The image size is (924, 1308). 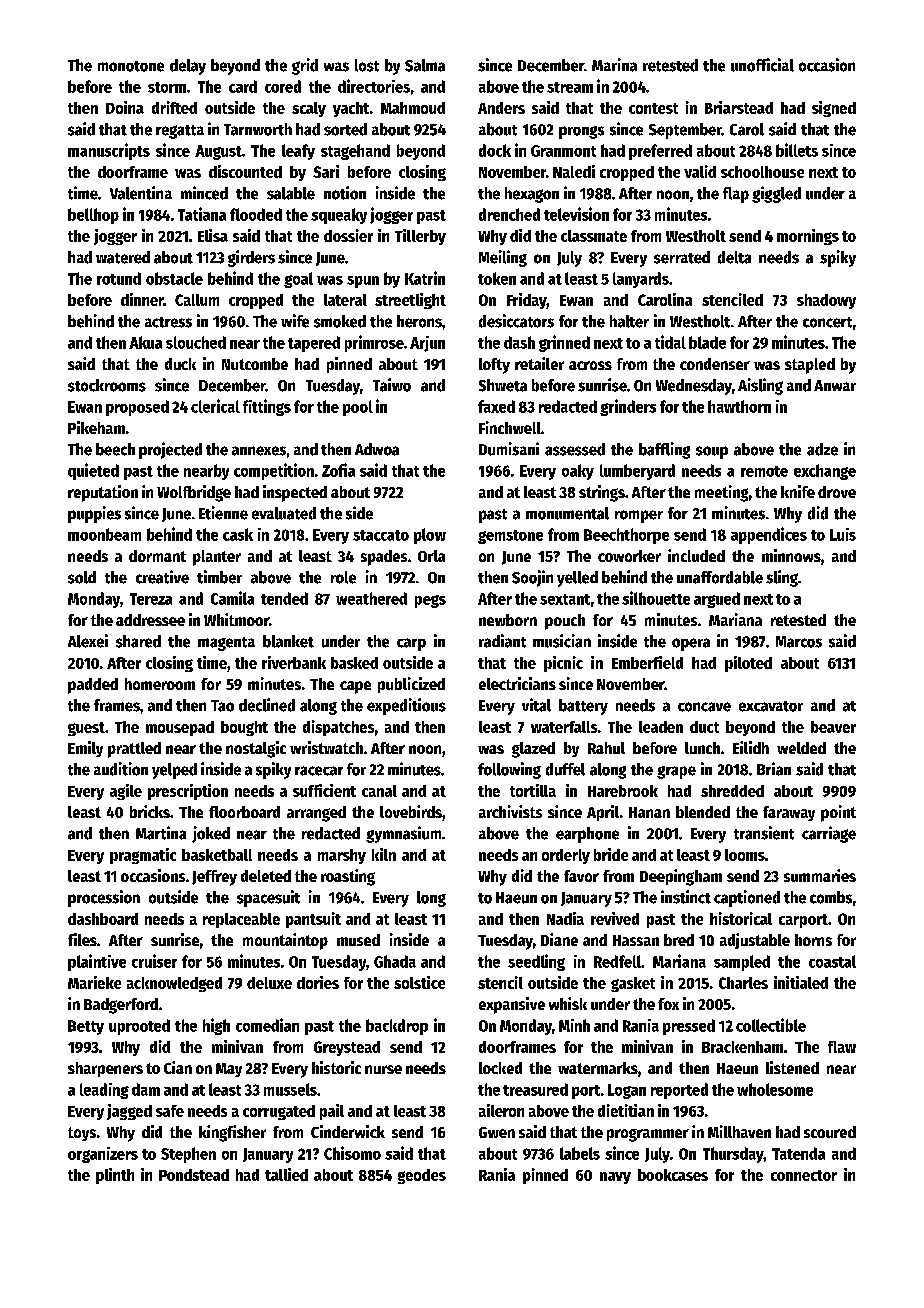 I want to click on collectible, so click(x=771, y=1025).
